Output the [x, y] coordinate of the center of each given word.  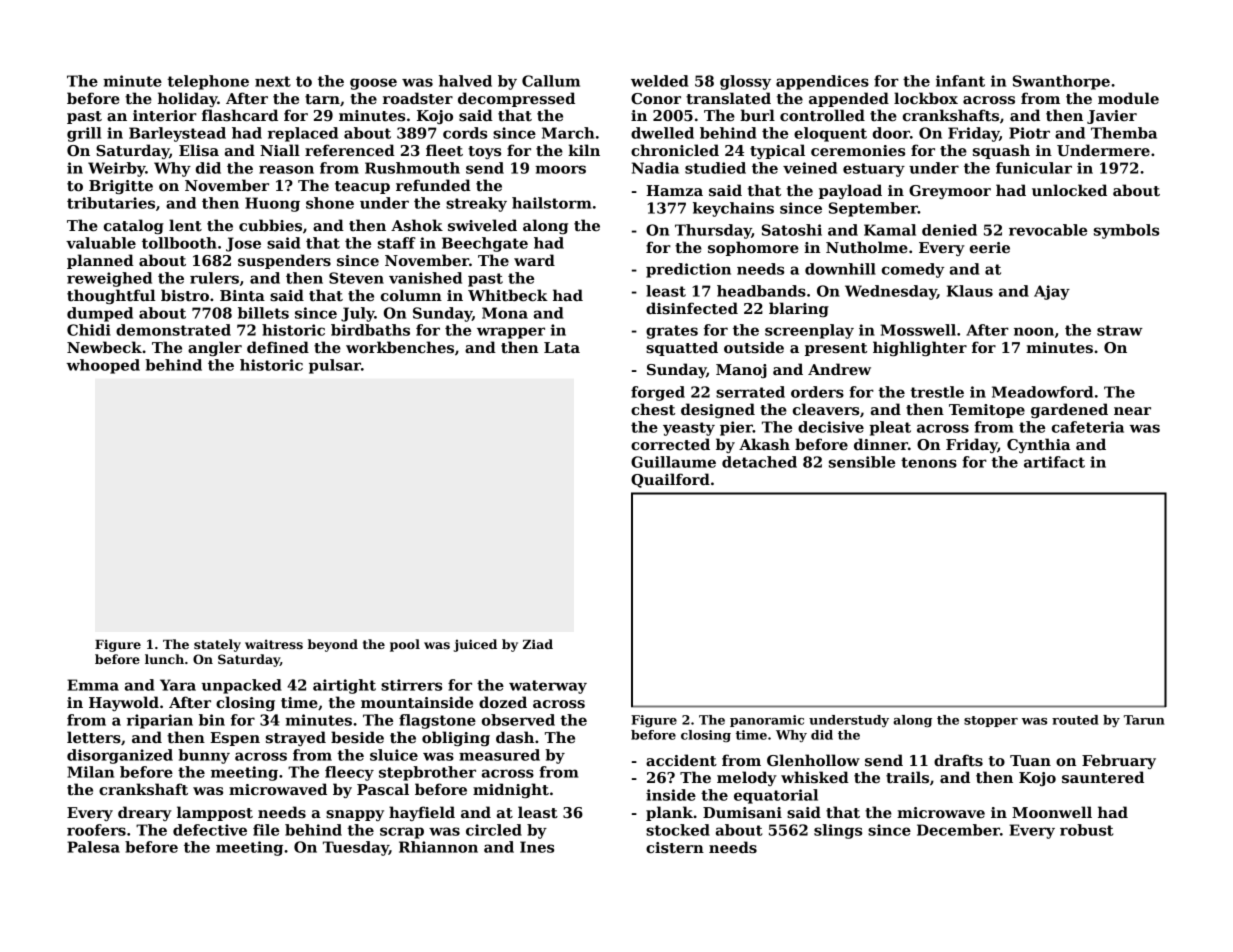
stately [217, 645]
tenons [929, 462]
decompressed [516, 99]
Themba [1124, 133]
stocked [678, 830]
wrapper [511, 333]
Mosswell [918, 330]
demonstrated [173, 330]
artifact [1054, 462]
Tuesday [356, 848]
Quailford [670, 480]
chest [653, 409]
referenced [350, 150]
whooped [103, 366]
